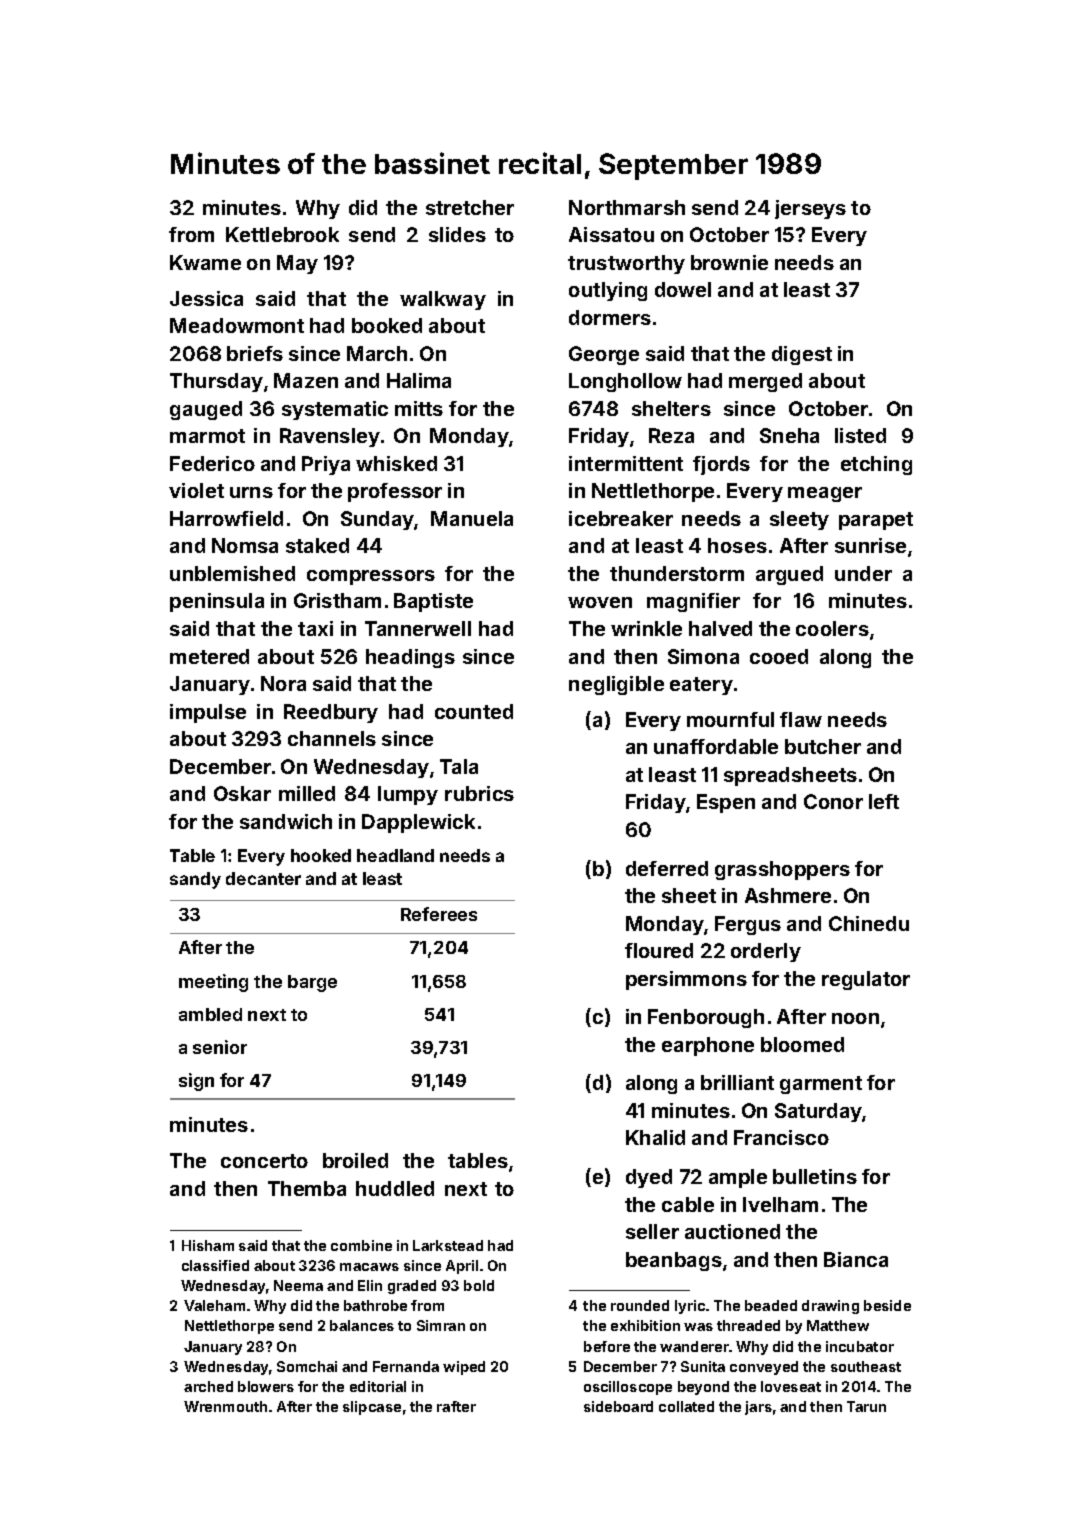  Describe the element at coordinates (479, 793) in the document. I see `rubrics` at that location.
